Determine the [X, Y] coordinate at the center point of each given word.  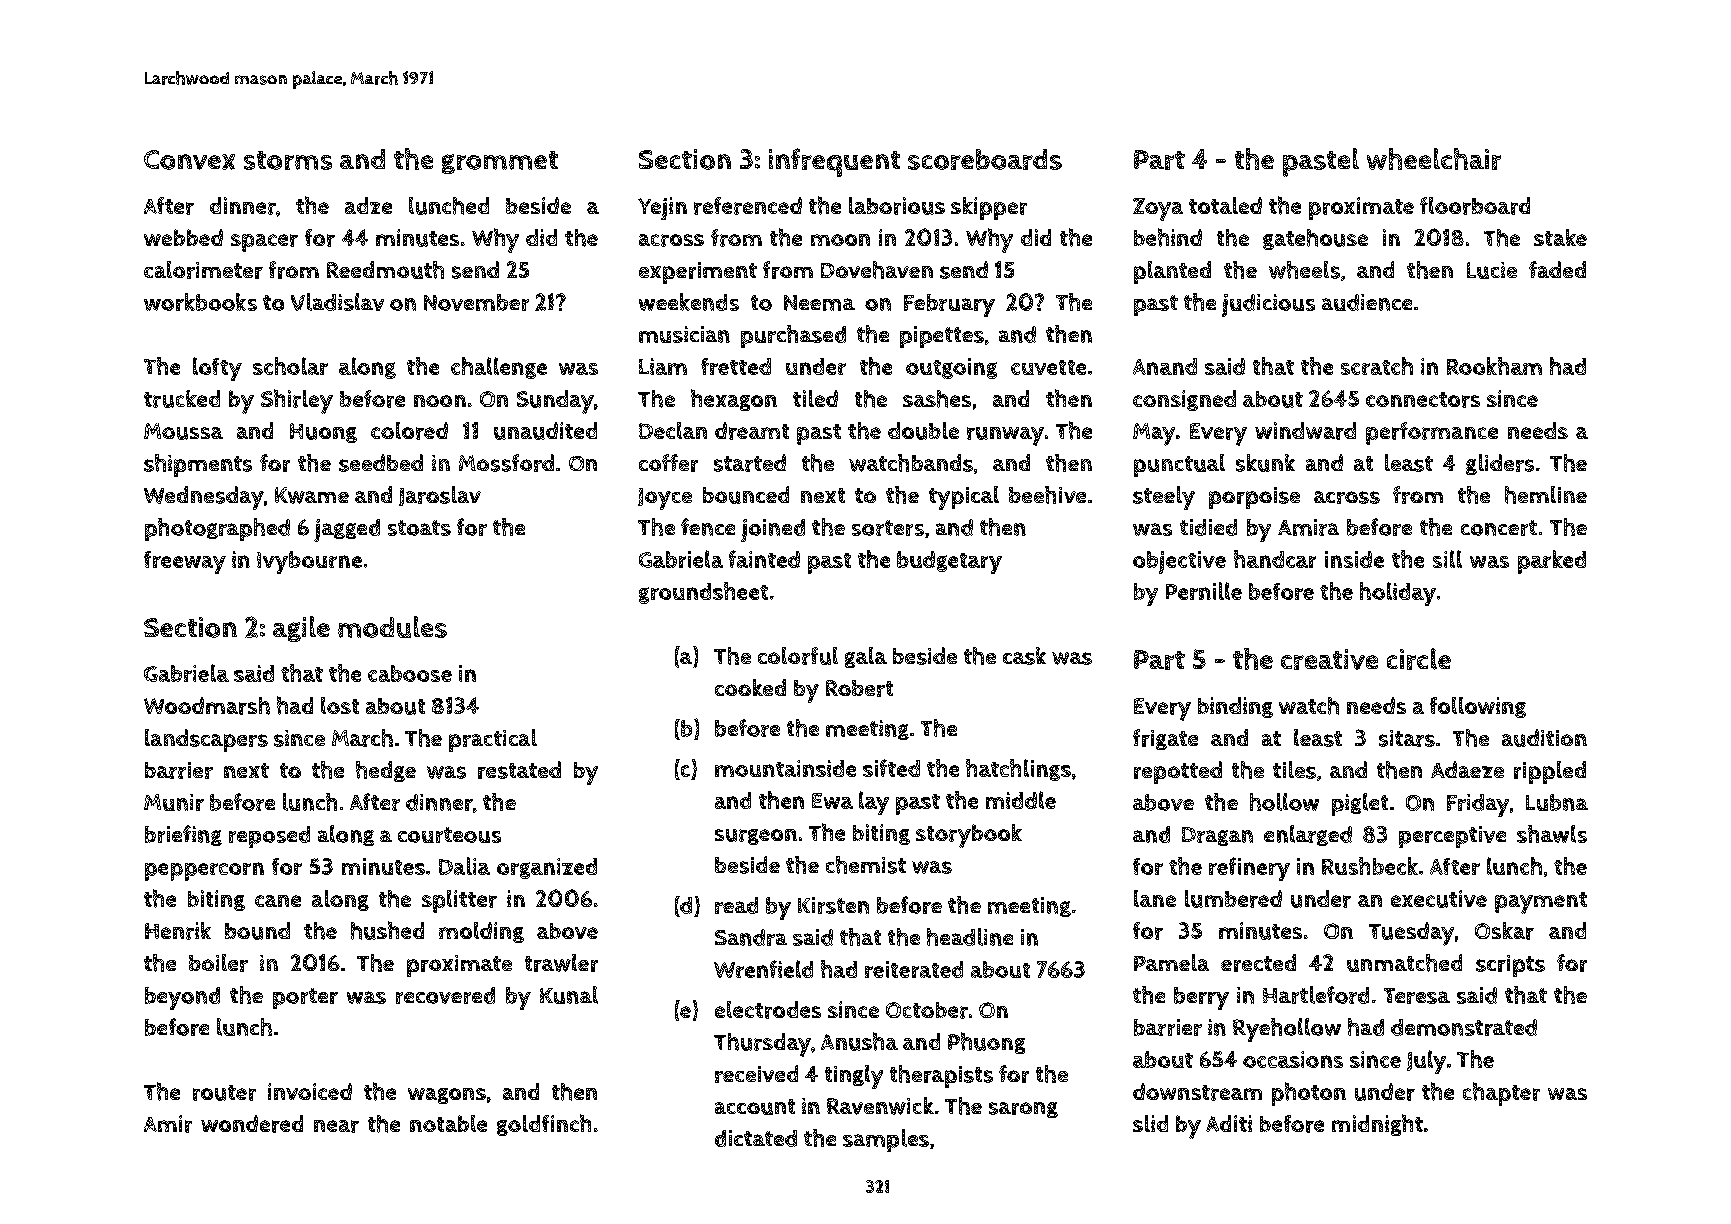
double [923, 431]
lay [874, 803]
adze [368, 205]
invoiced [310, 1091]
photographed [217, 529]
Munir [174, 802]
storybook [969, 836]
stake [1560, 237]
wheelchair [1434, 159]
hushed [387, 930]
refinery [1249, 869]
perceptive [1452, 837]
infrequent [834, 162]
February [949, 305]
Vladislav [337, 302]
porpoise [1254, 498]
